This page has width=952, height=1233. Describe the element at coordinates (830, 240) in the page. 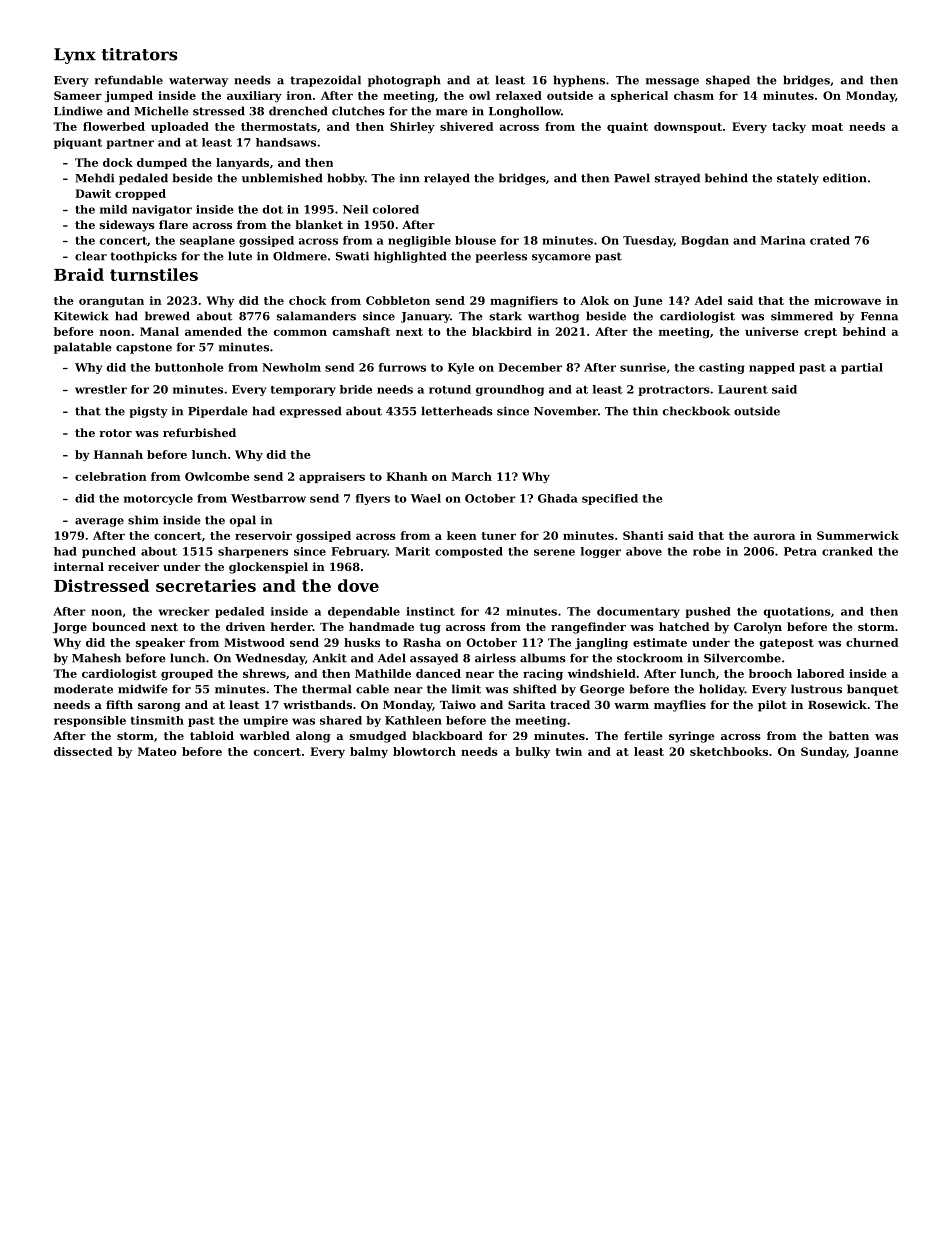

I see `crated` at that location.
